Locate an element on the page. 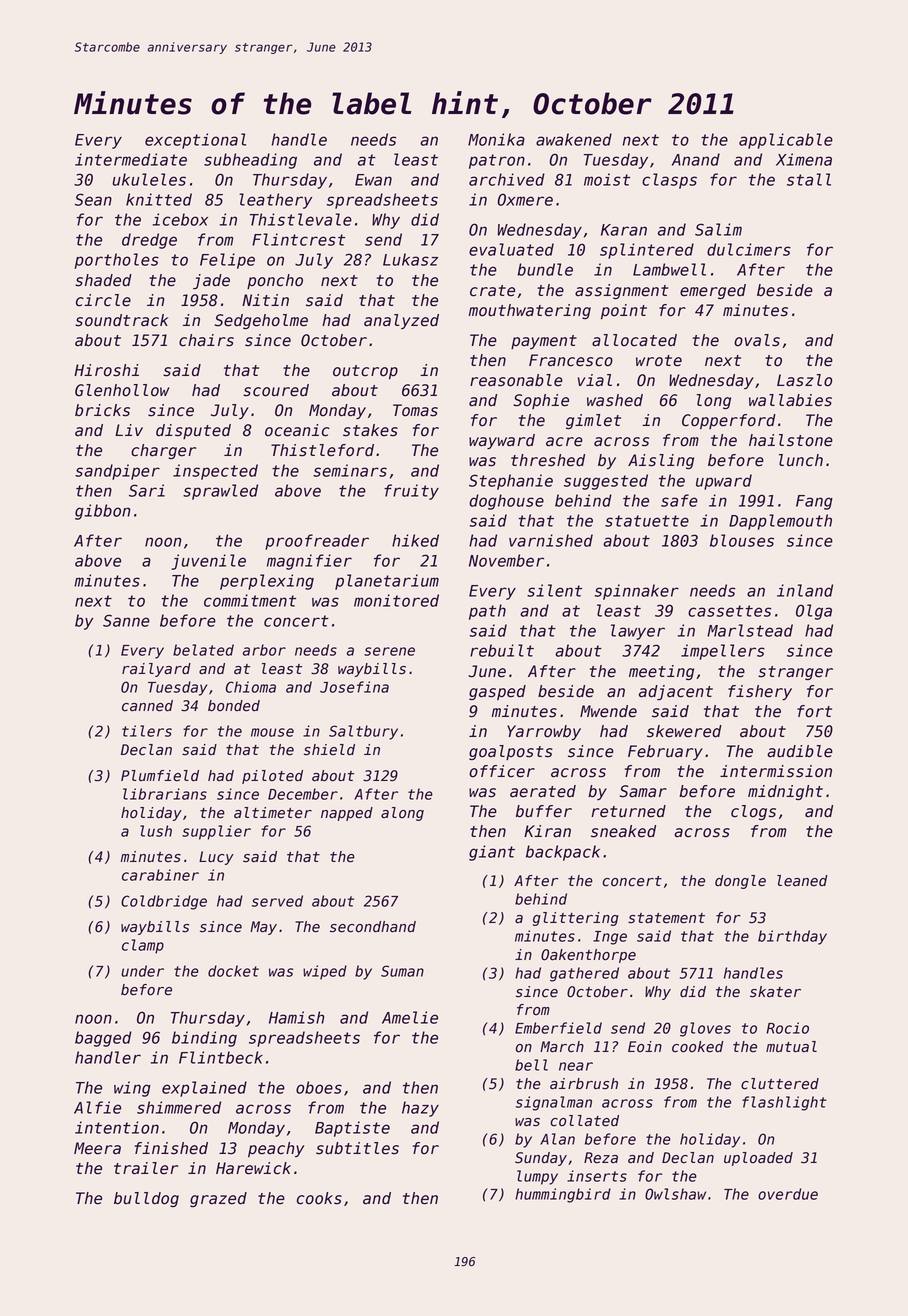 Image resolution: width=908 pixels, height=1316 pixels. wrote is located at coordinates (659, 361).
